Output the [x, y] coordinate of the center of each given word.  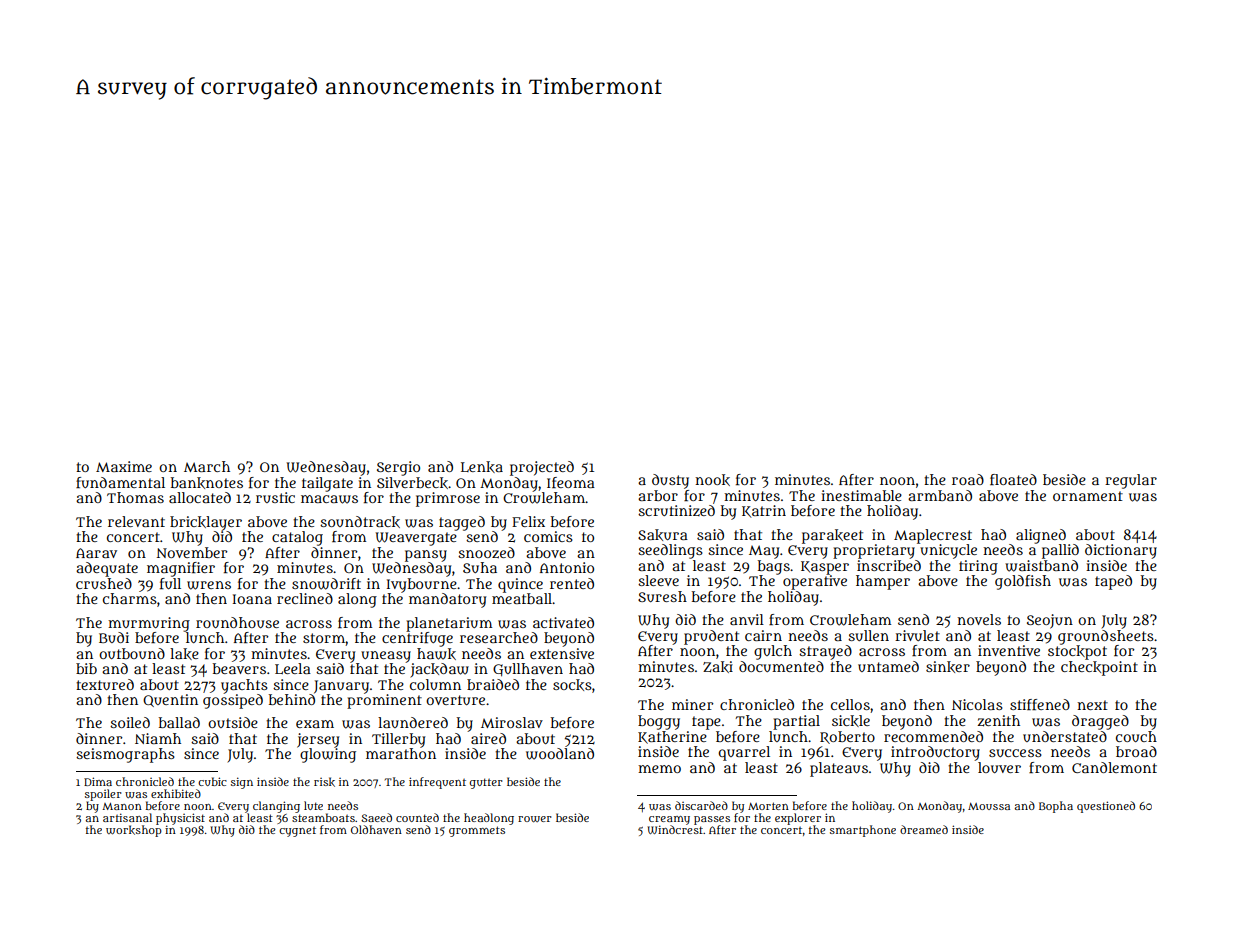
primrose [448, 499]
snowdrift [326, 584]
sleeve [658, 580]
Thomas [135, 497]
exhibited [176, 793]
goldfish [1023, 582]
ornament [1088, 496]
